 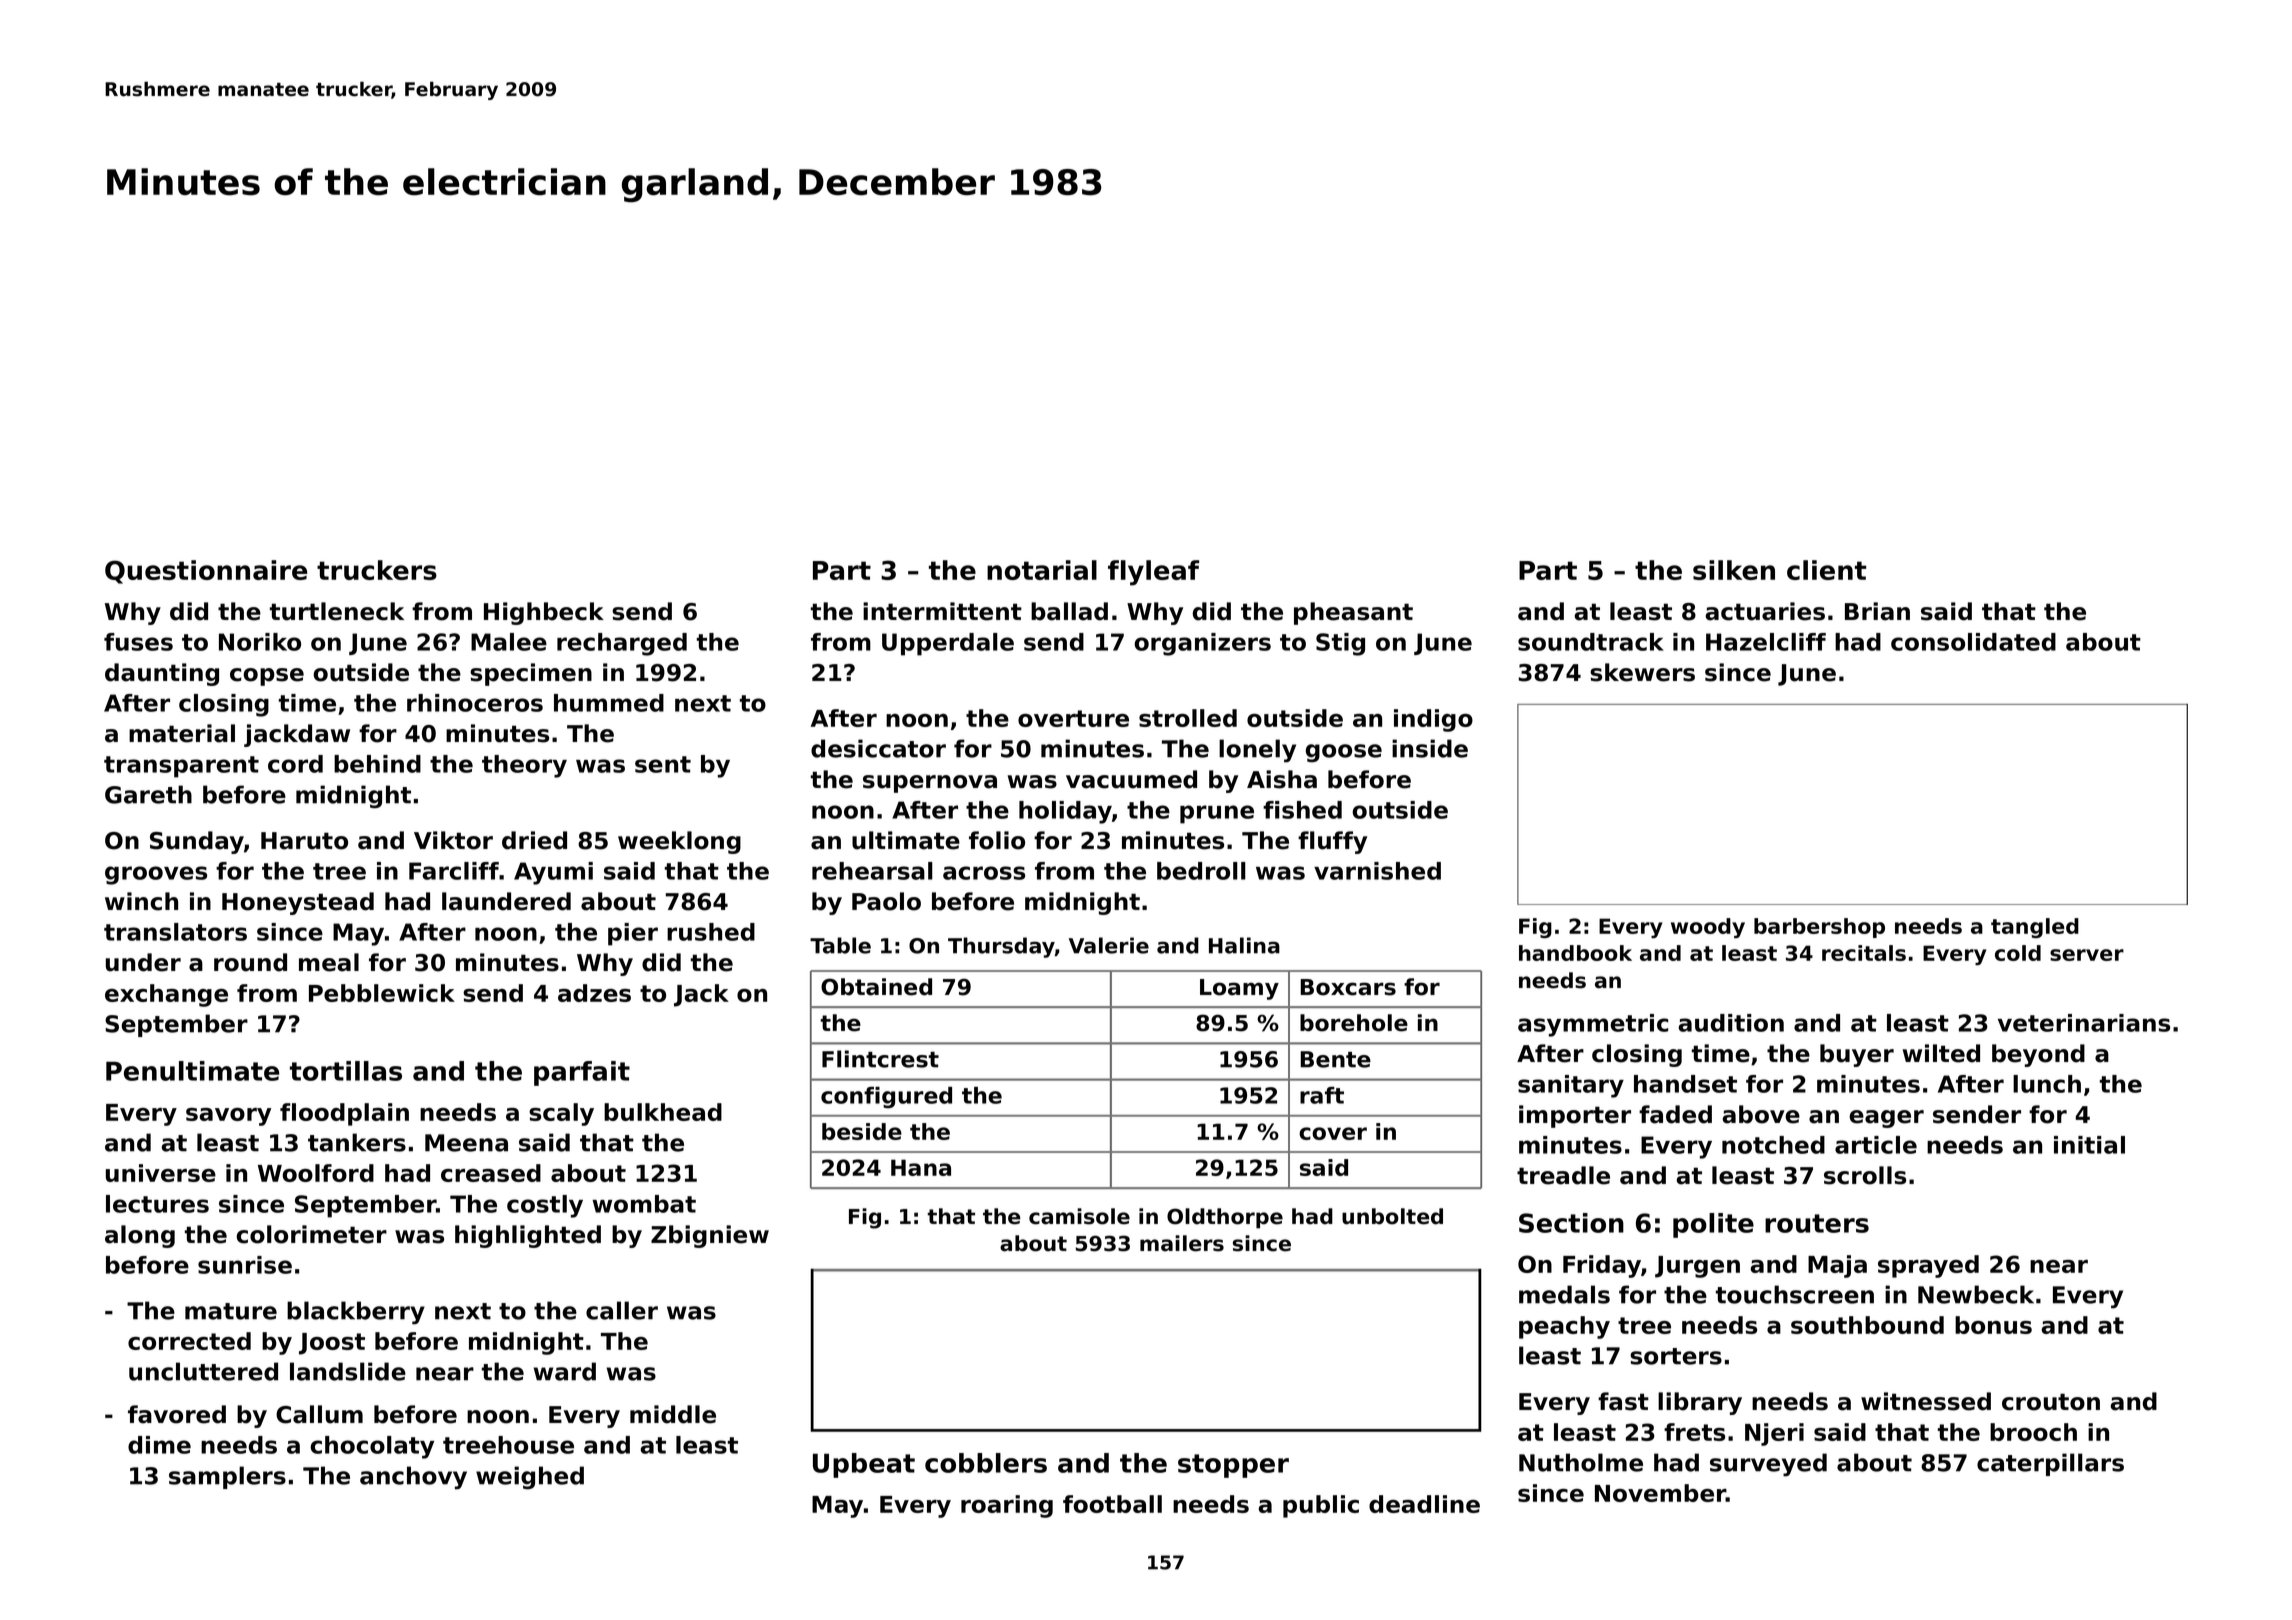 I want to click on unbolted, so click(x=1392, y=1216).
